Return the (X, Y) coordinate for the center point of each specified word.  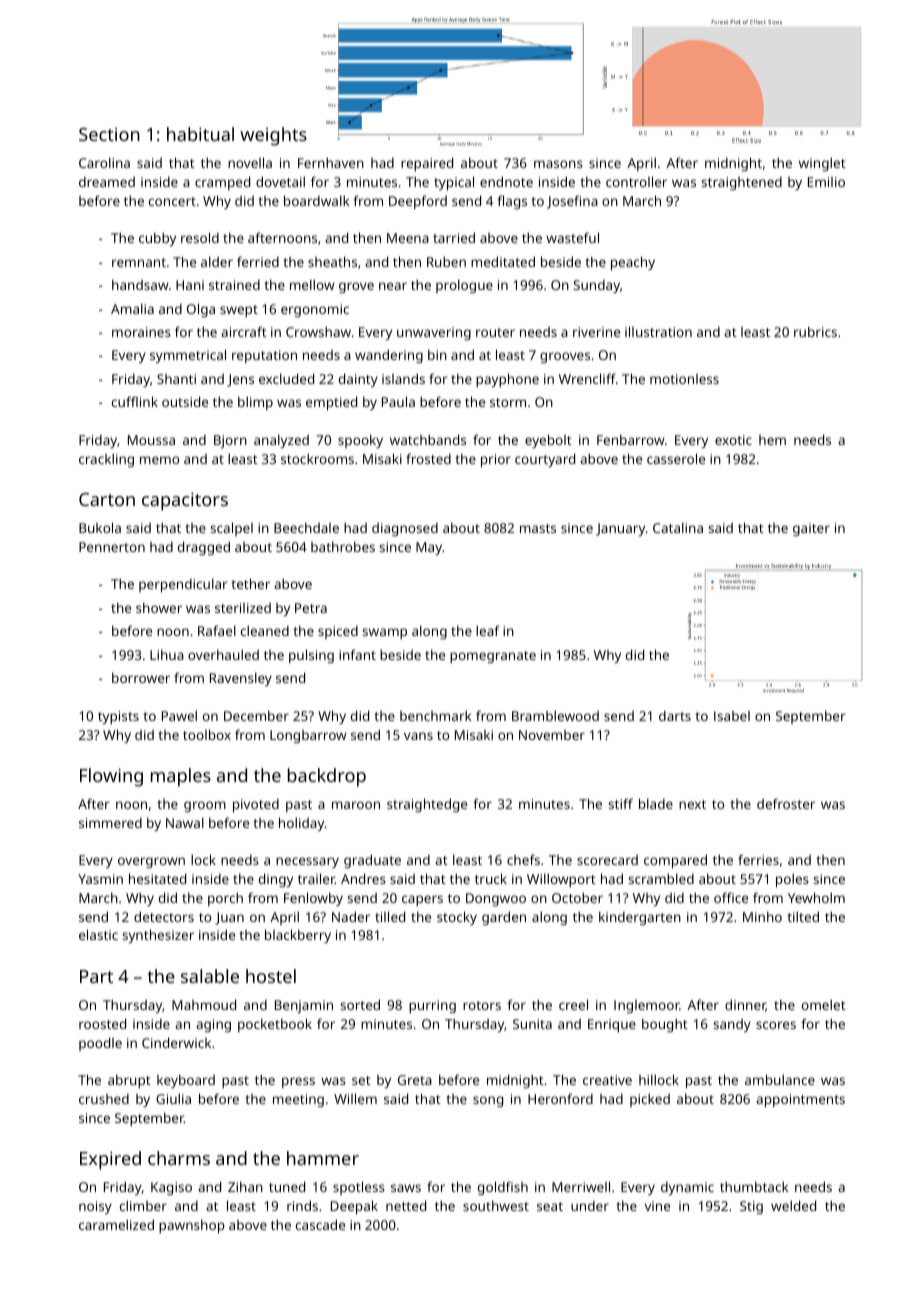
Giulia (173, 1098)
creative (607, 1080)
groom (205, 806)
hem (772, 440)
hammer (323, 1158)
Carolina (104, 162)
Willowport (561, 880)
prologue (464, 286)
